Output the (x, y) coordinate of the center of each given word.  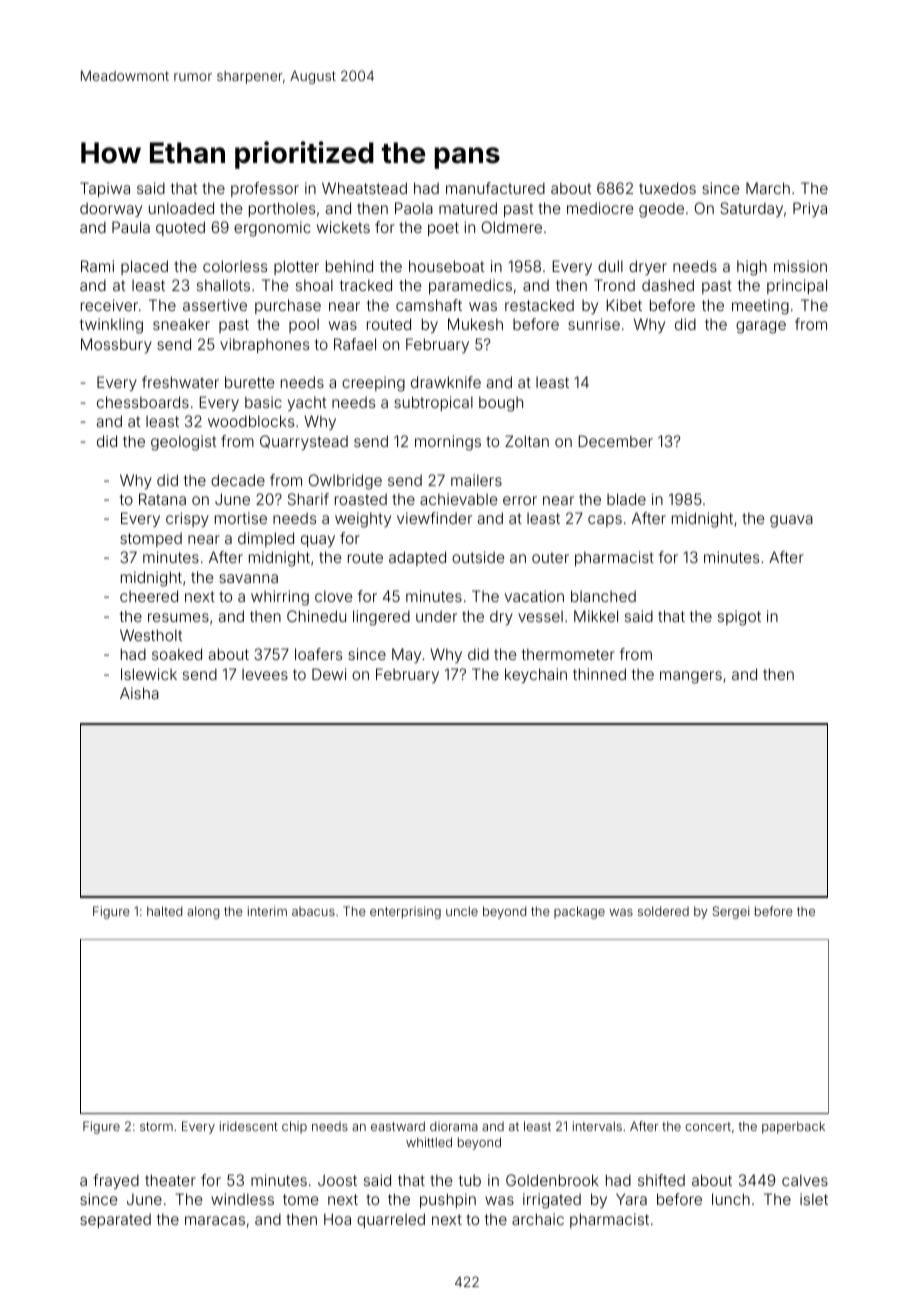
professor (265, 189)
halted (164, 911)
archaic (538, 1219)
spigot (739, 618)
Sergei (731, 912)
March (768, 188)
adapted (417, 558)
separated (115, 1221)
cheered (149, 596)
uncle (462, 911)
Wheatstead (364, 188)
